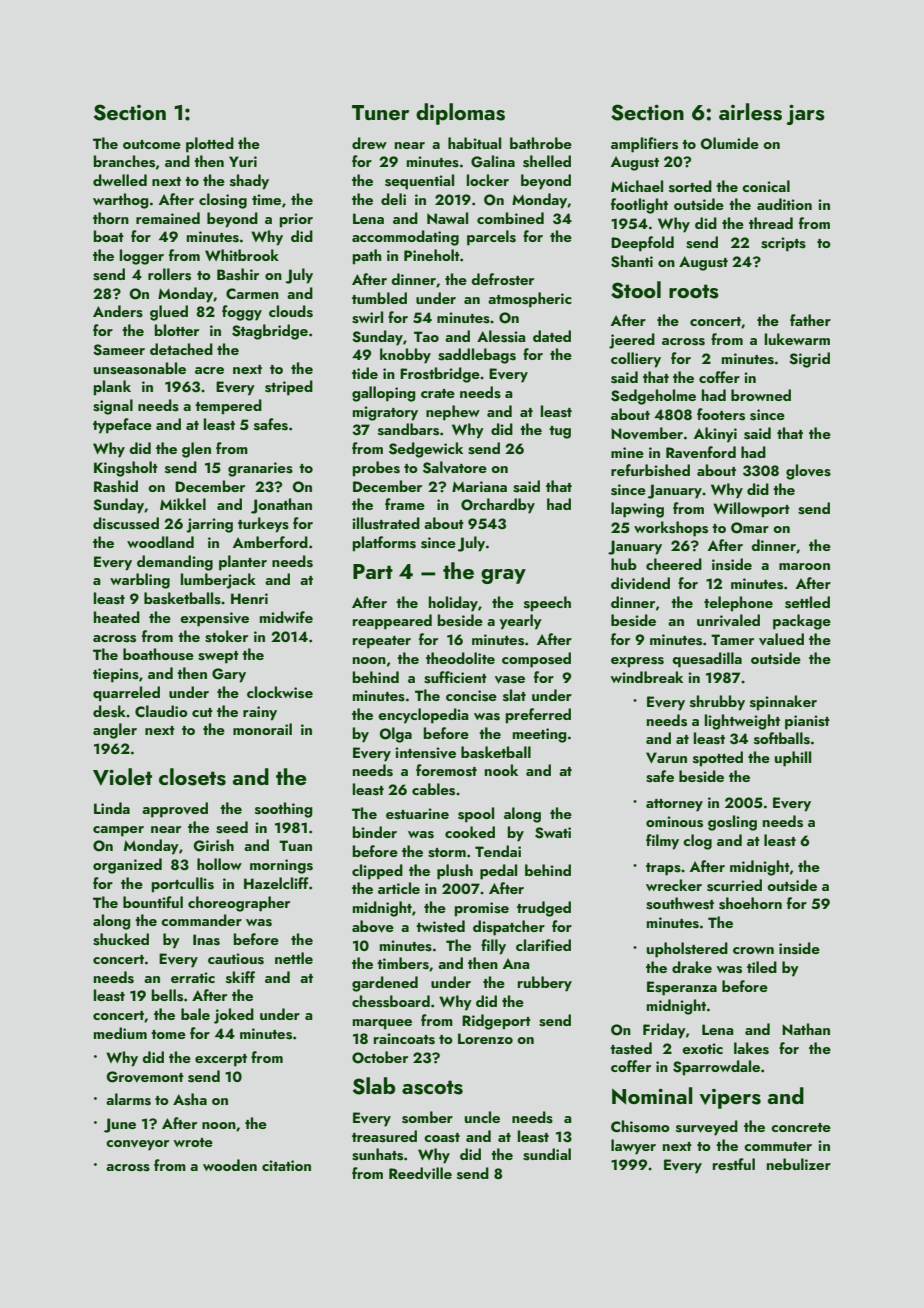 This screenshot has height=1308, width=924. I want to click on conveyor, so click(137, 1145).
